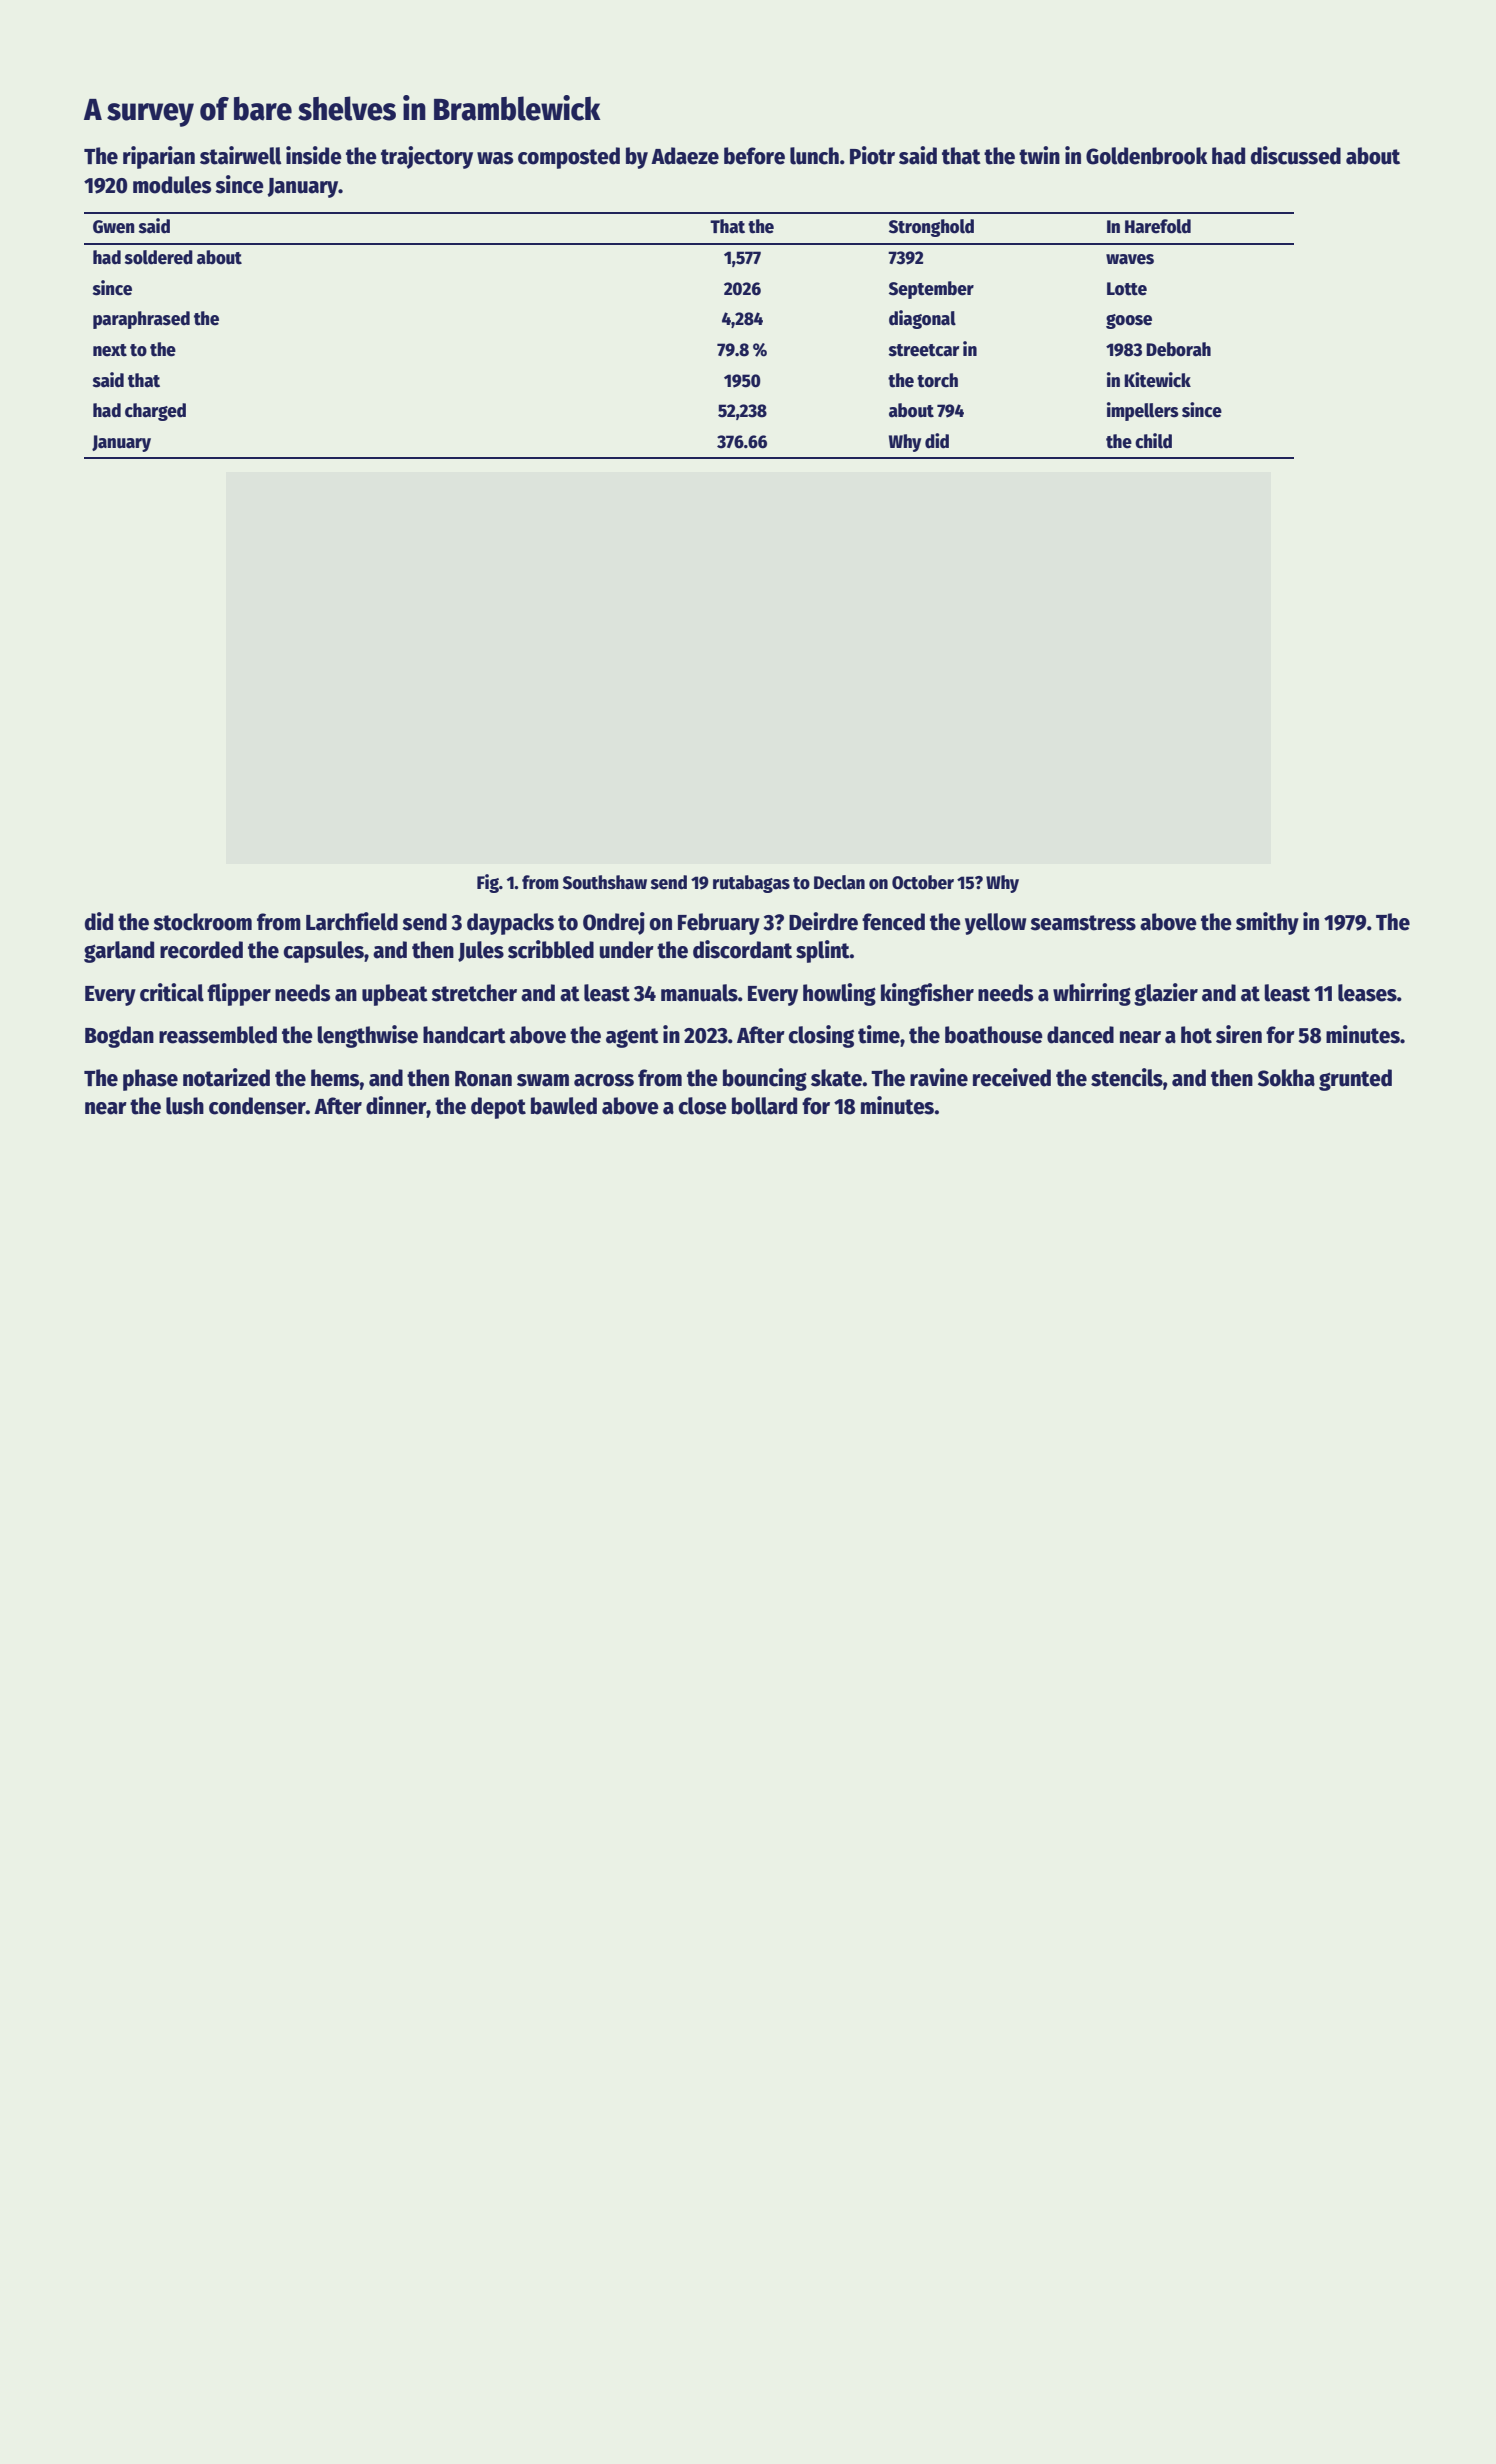 The width and height of the page is (1496, 2464). What do you see at coordinates (1153, 441) in the page?
I see `child` at bounding box center [1153, 441].
